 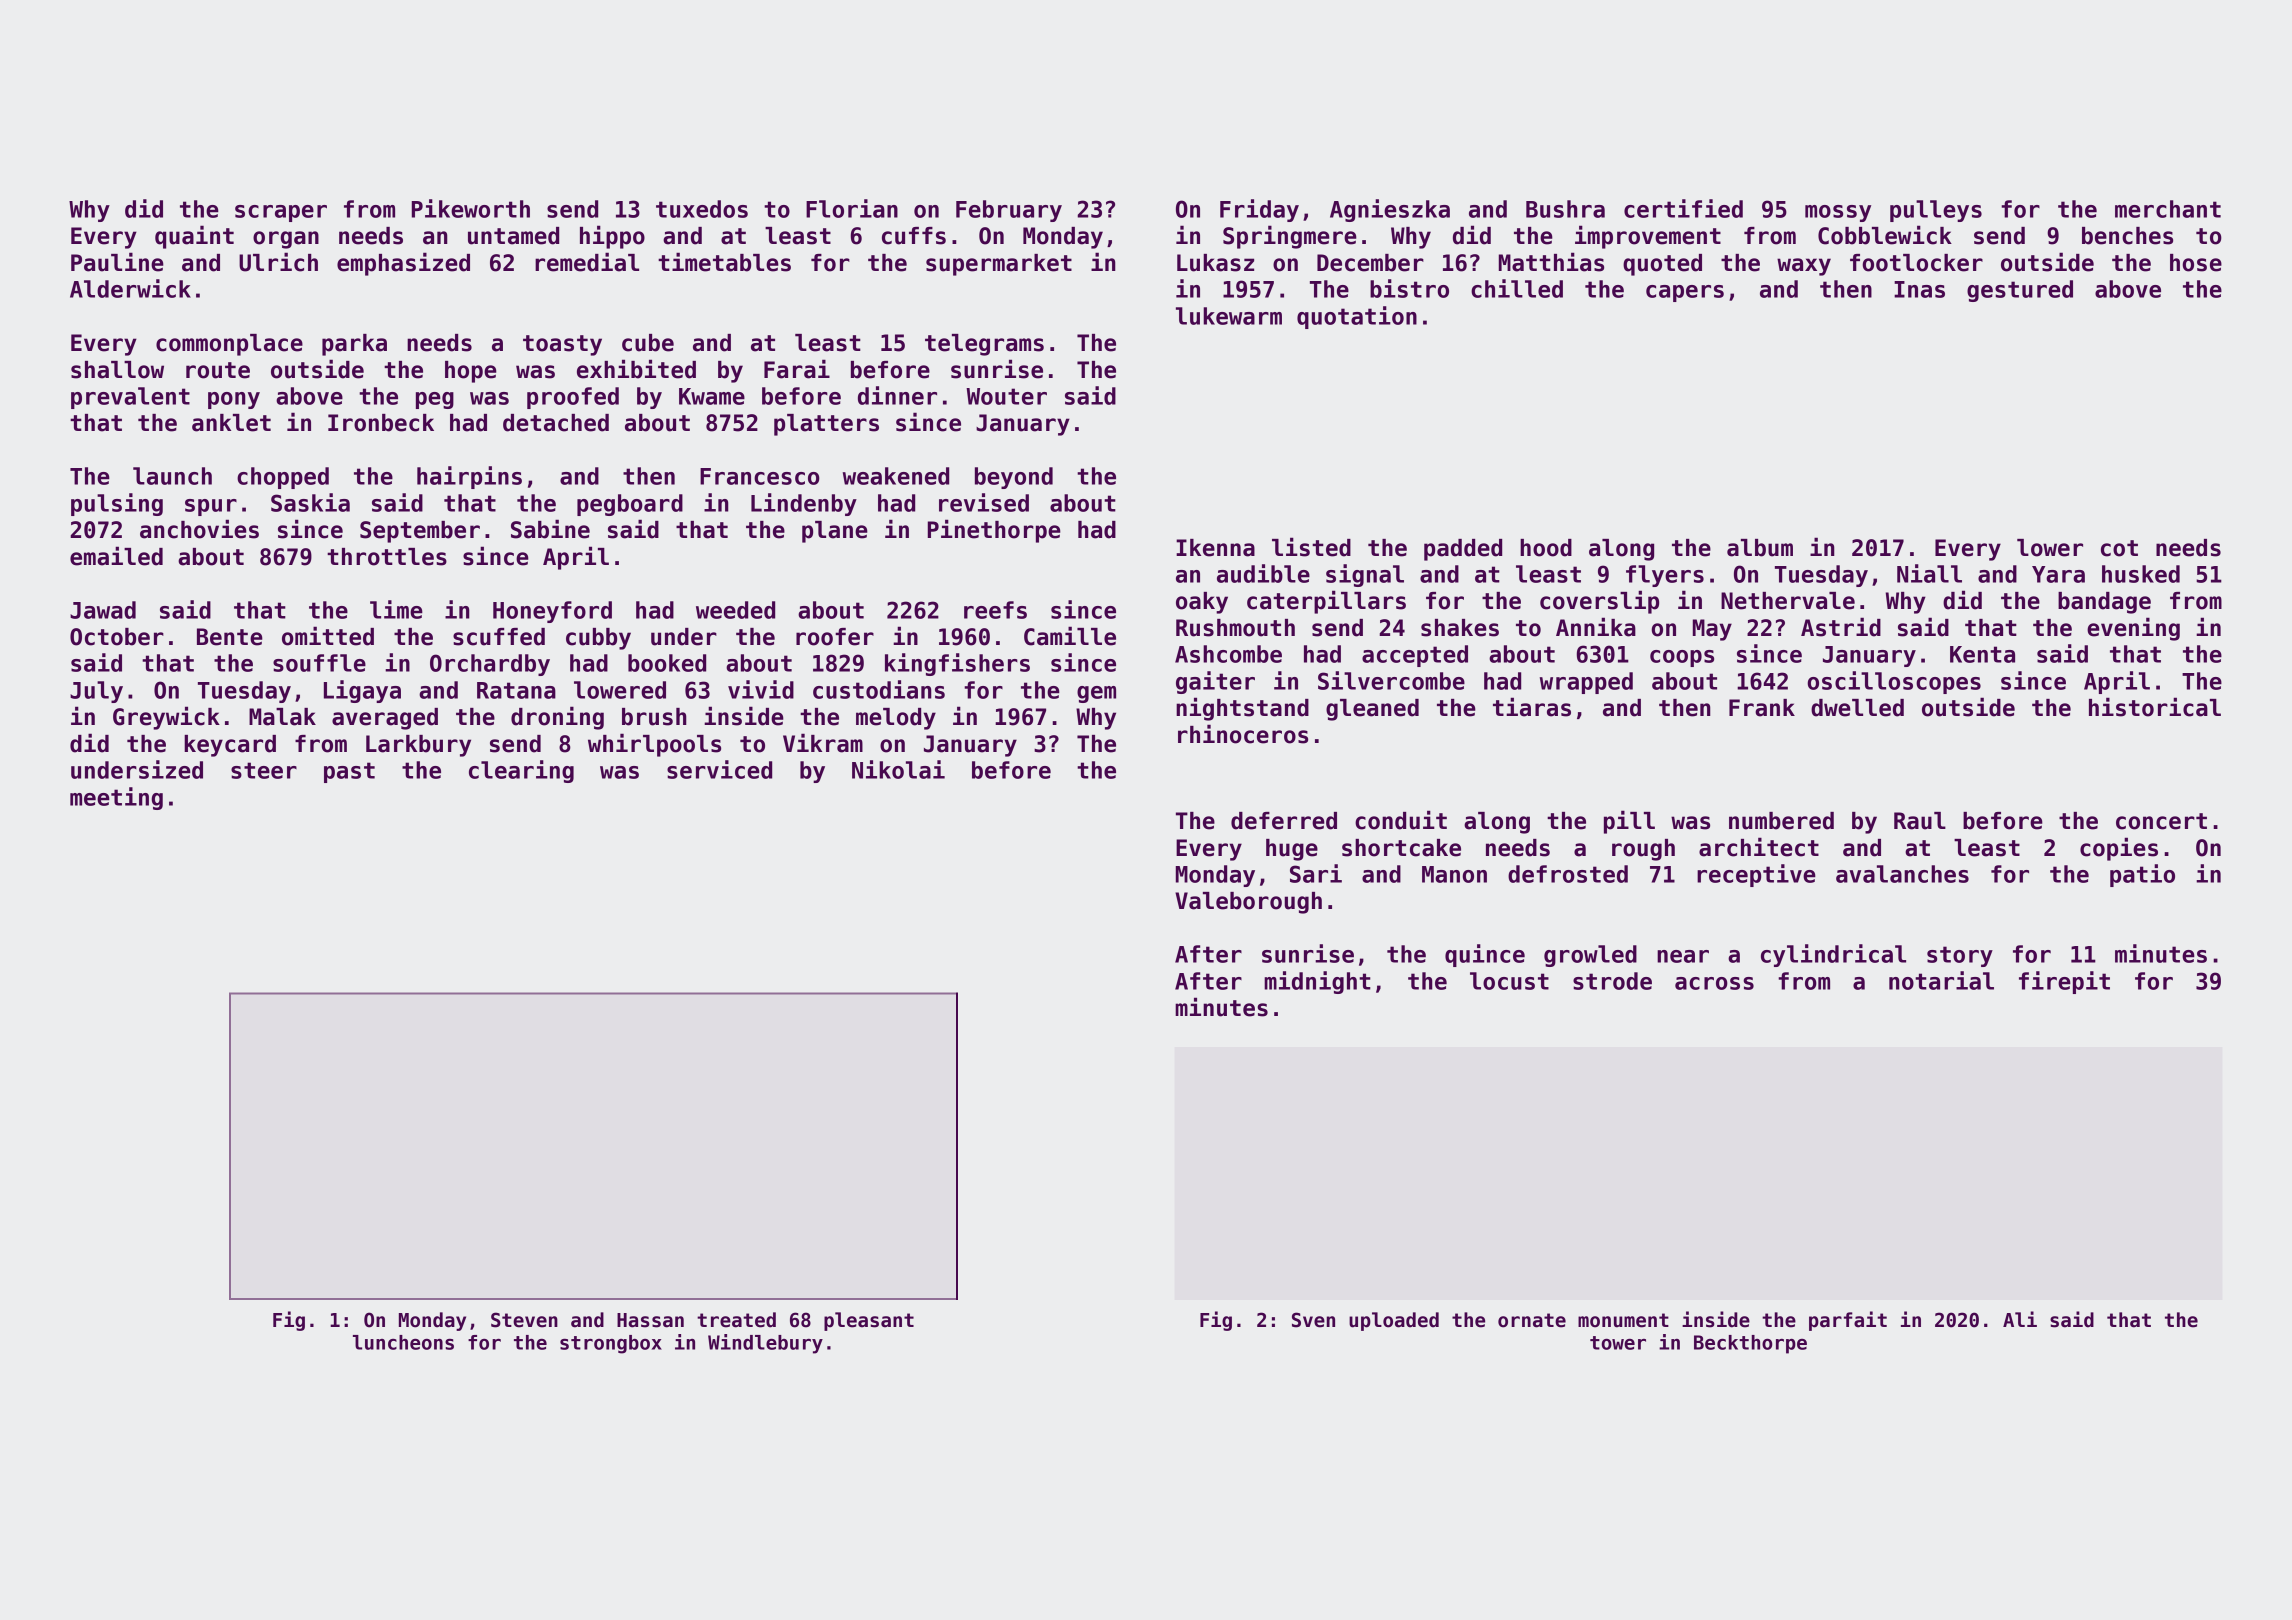 What do you see at coordinates (1509, 981) in the screenshot?
I see `locust` at bounding box center [1509, 981].
